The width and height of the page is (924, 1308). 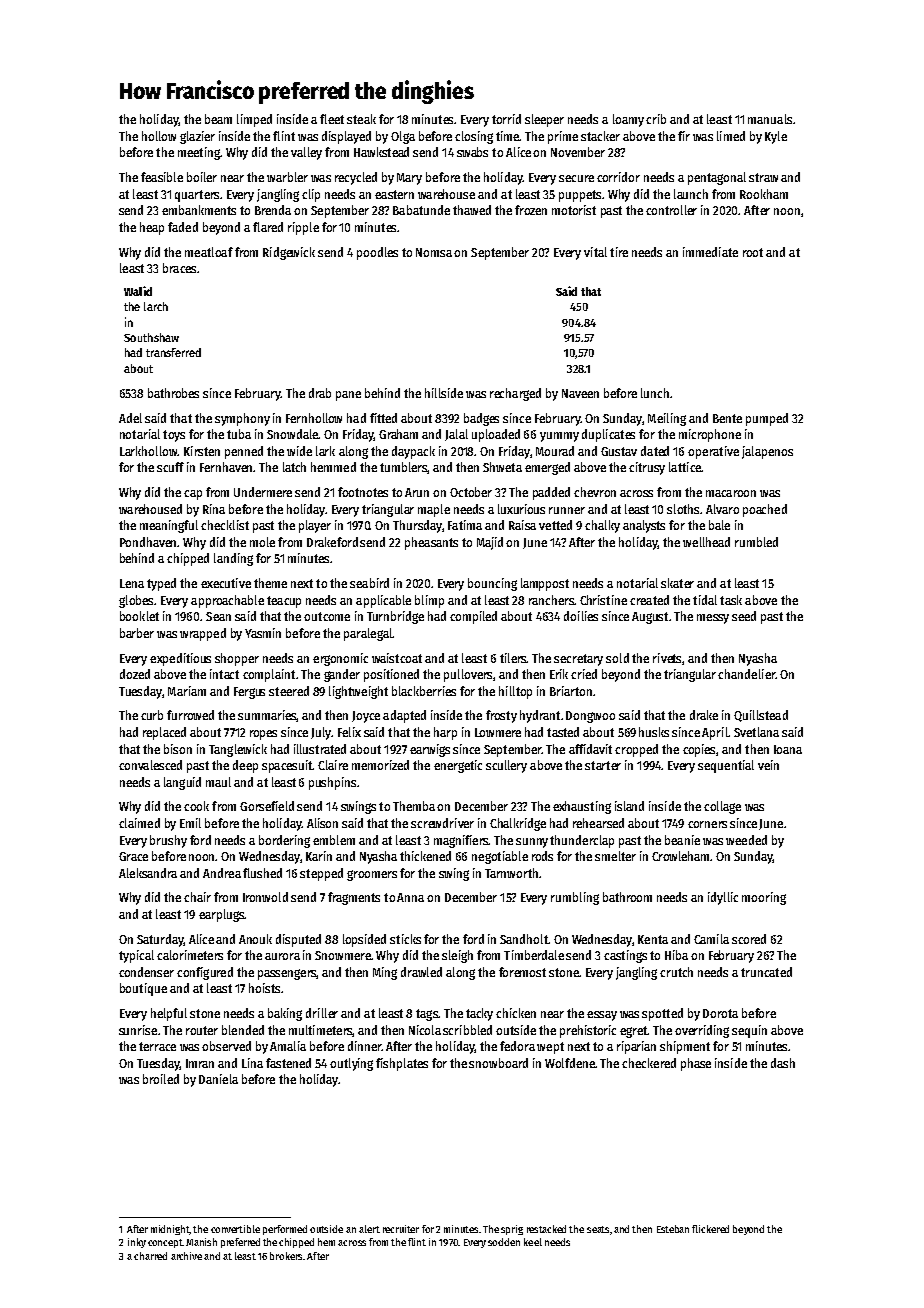 I want to click on Yasmin, so click(x=263, y=633).
